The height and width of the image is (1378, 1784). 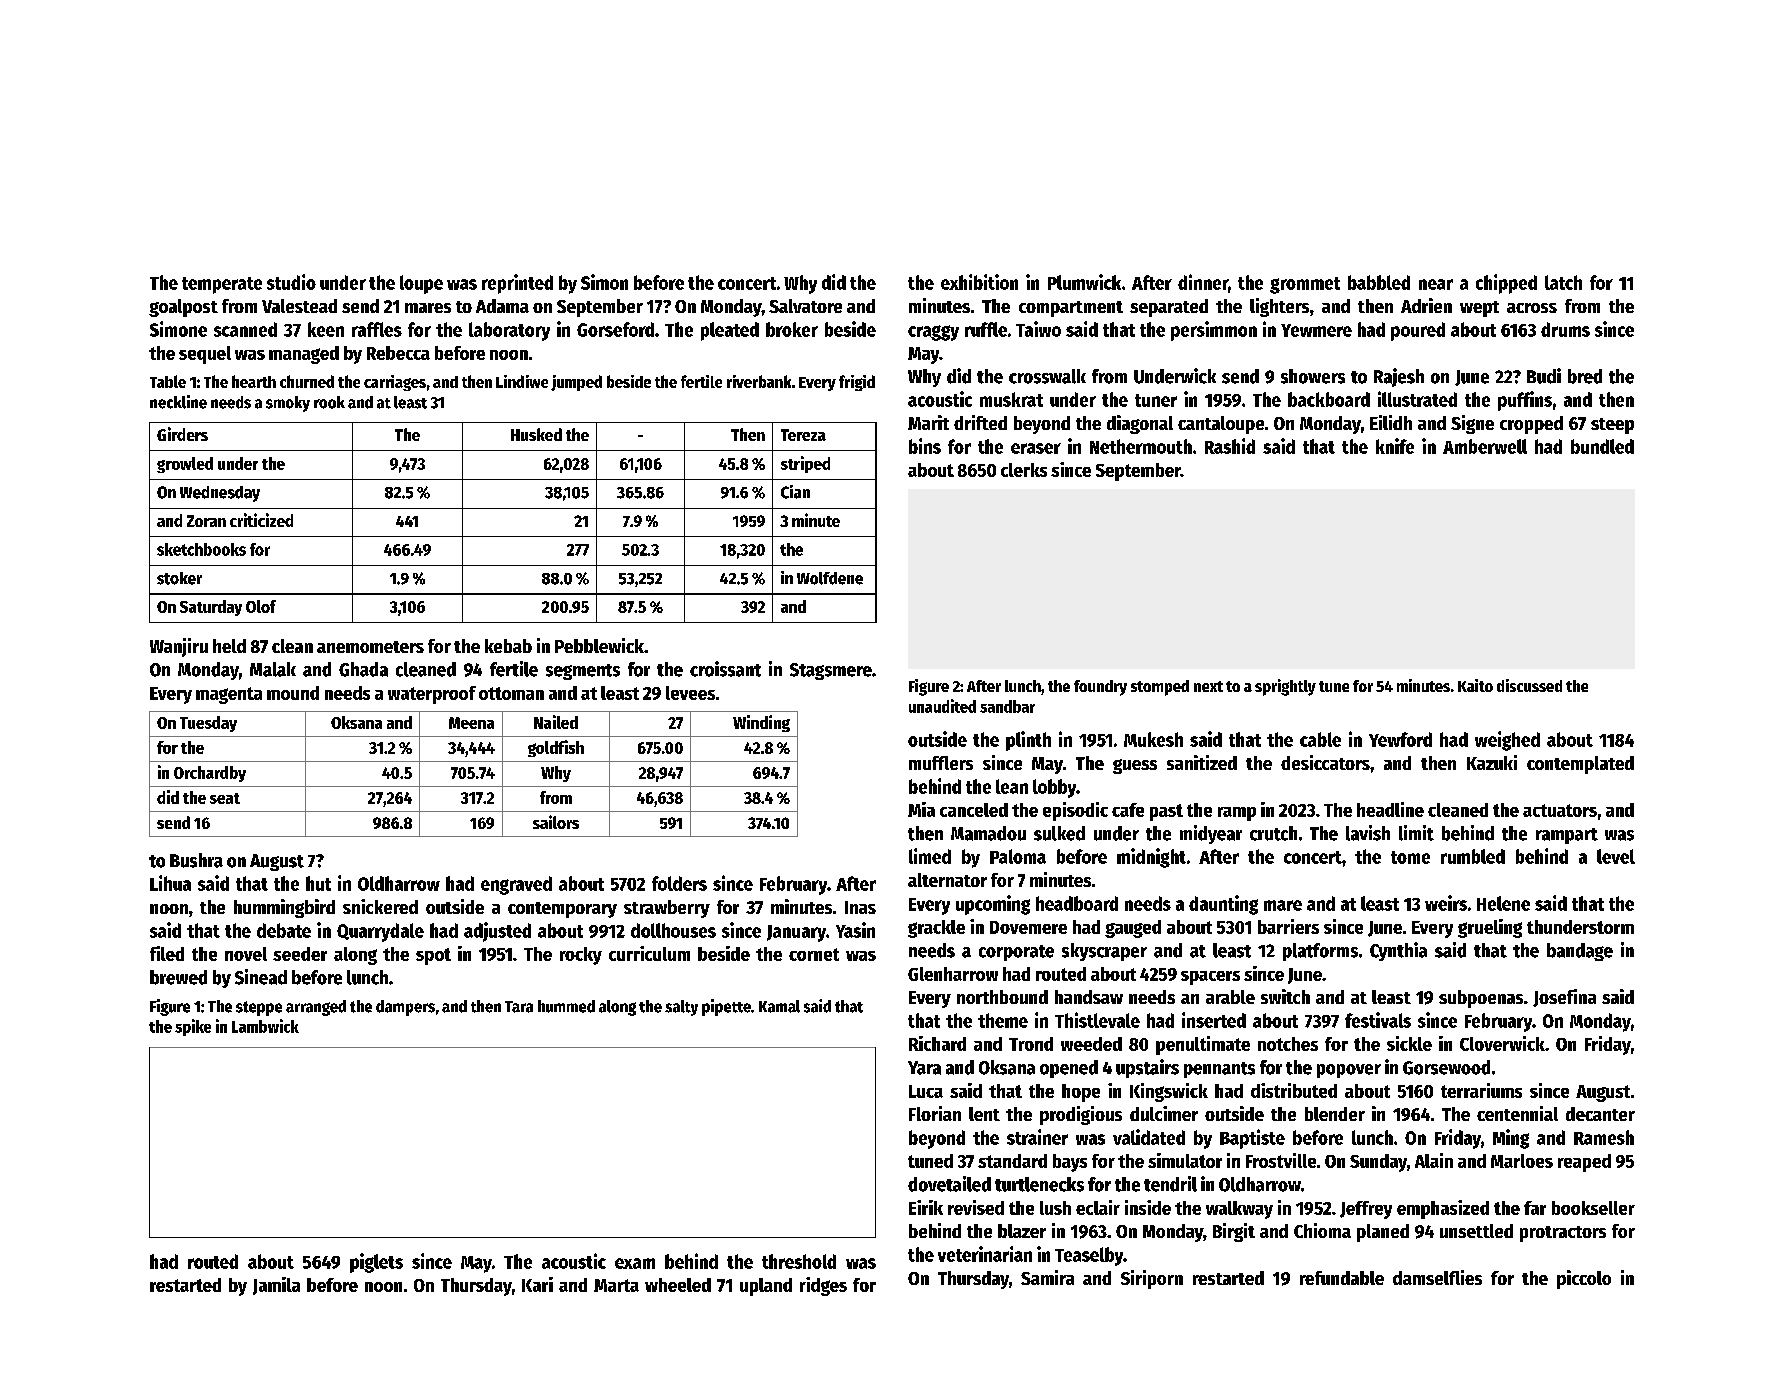 What do you see at coordinates (1531, 425) in the image?
I see `cropped` at bounding box center [1531, 425].
